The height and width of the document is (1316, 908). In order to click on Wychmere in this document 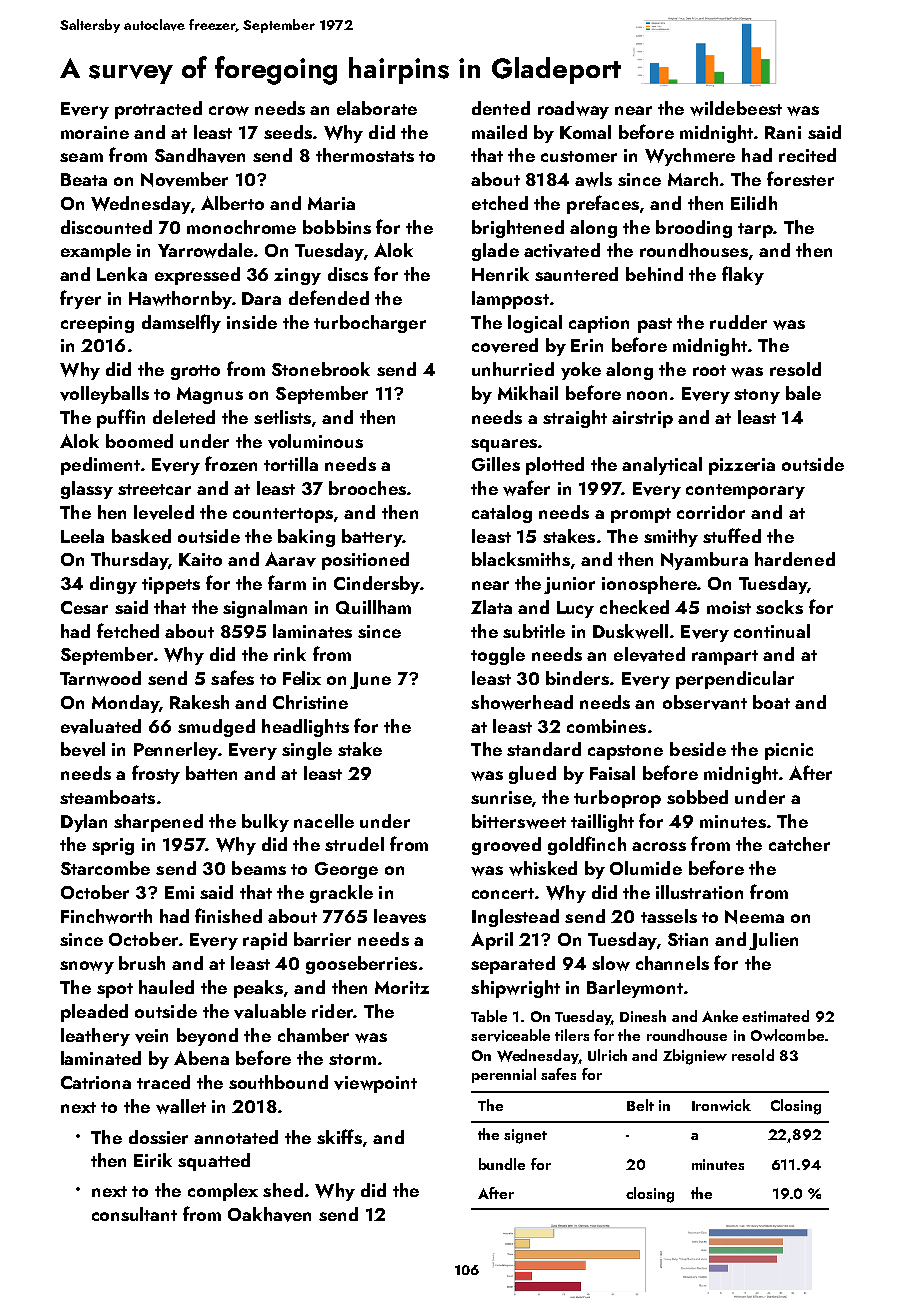, I will do `click(690, 157)`.
